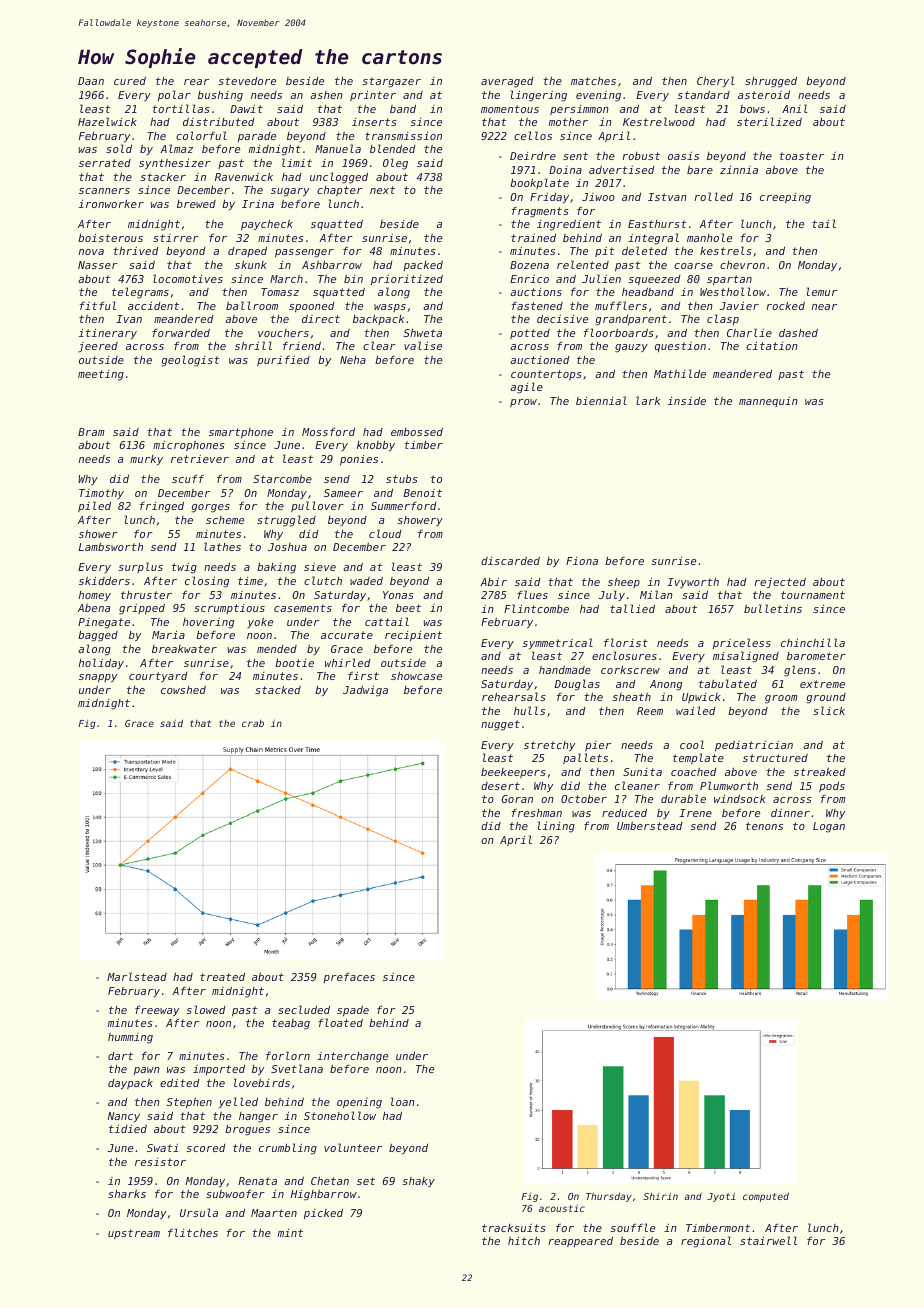 This screenshot has width=924, height=1308. Describe the element at coordinates (247, 81) in the screenshot. I see `stevedore` at that location.
